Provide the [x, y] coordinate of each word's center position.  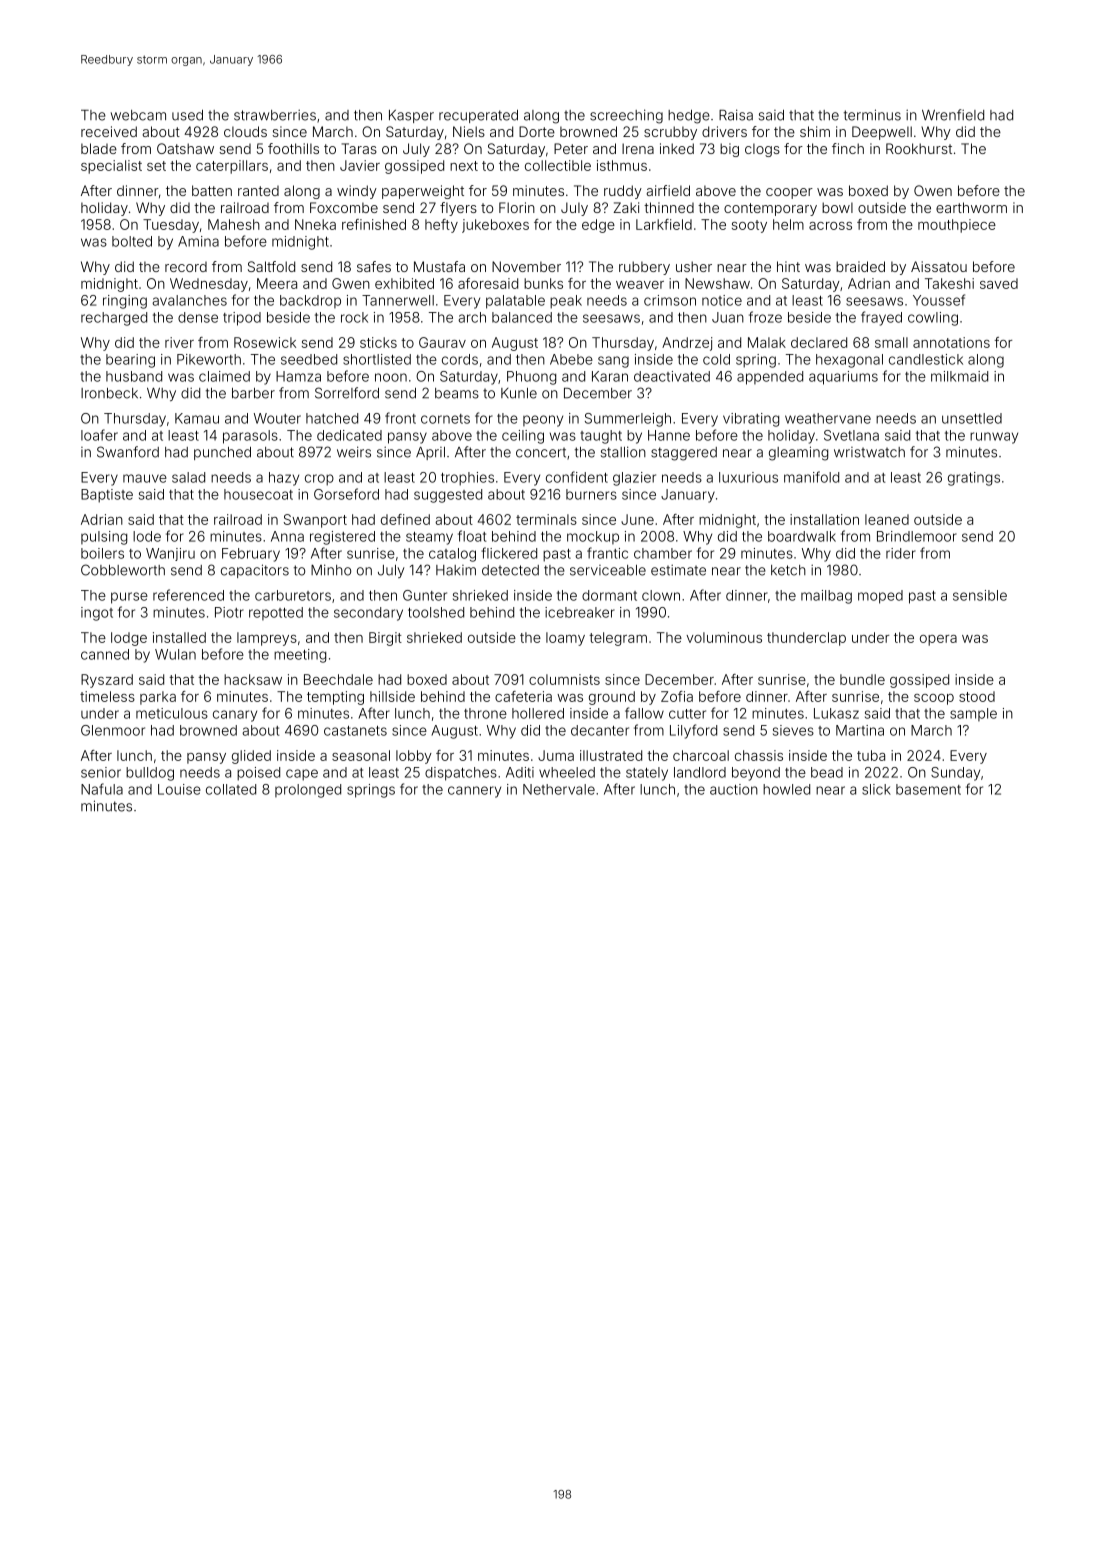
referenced [188, 595]
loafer [99, 435]
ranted [258, 191]
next [464, 166]
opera [938, 640]
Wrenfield [953, 115]
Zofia [677, 696]
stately [647, 774]
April [430, 453]
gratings [974, 479]
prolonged [308, 791]
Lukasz [836, 713]
